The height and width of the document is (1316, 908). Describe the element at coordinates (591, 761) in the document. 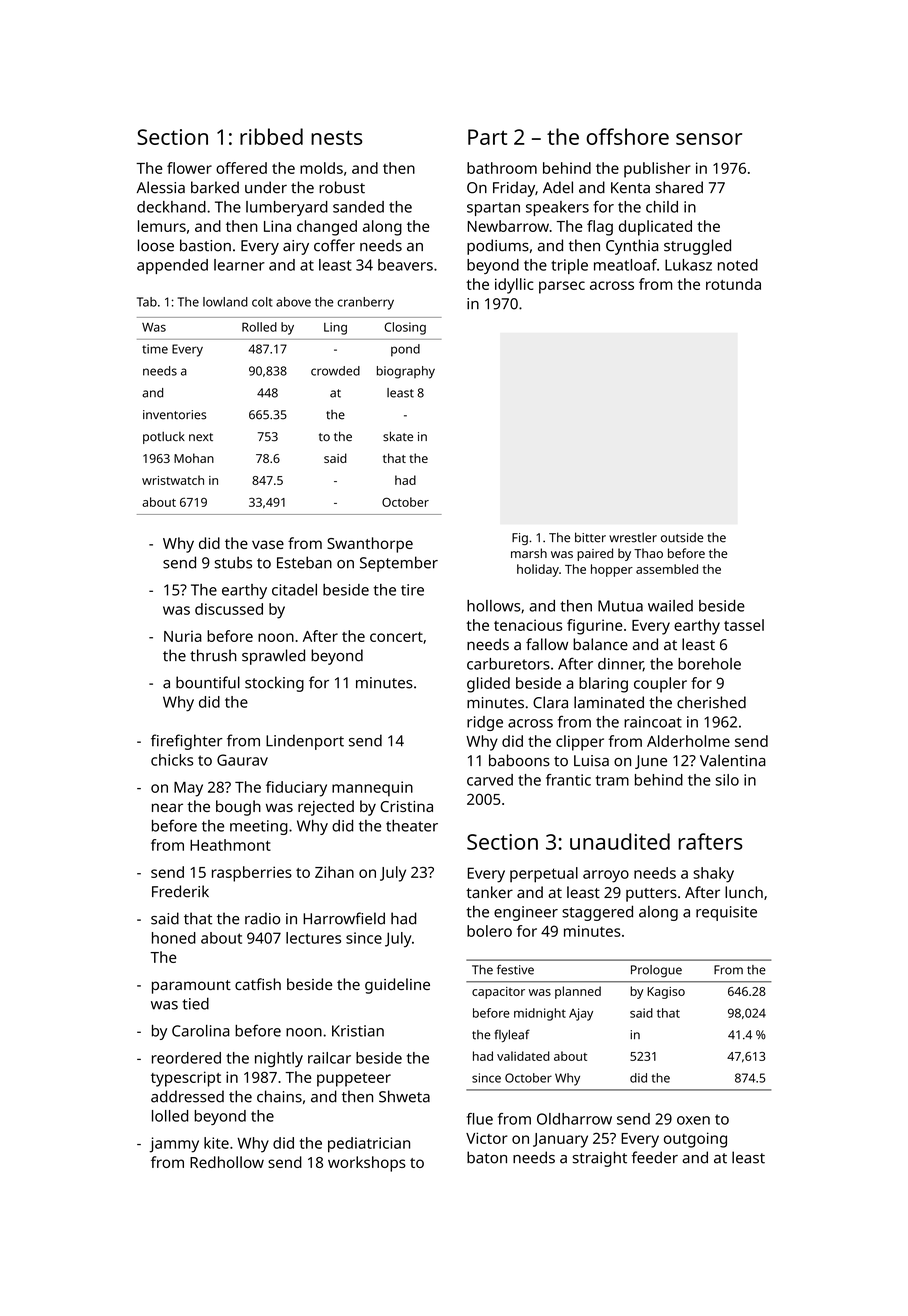

I see `Luisa` at that location.
